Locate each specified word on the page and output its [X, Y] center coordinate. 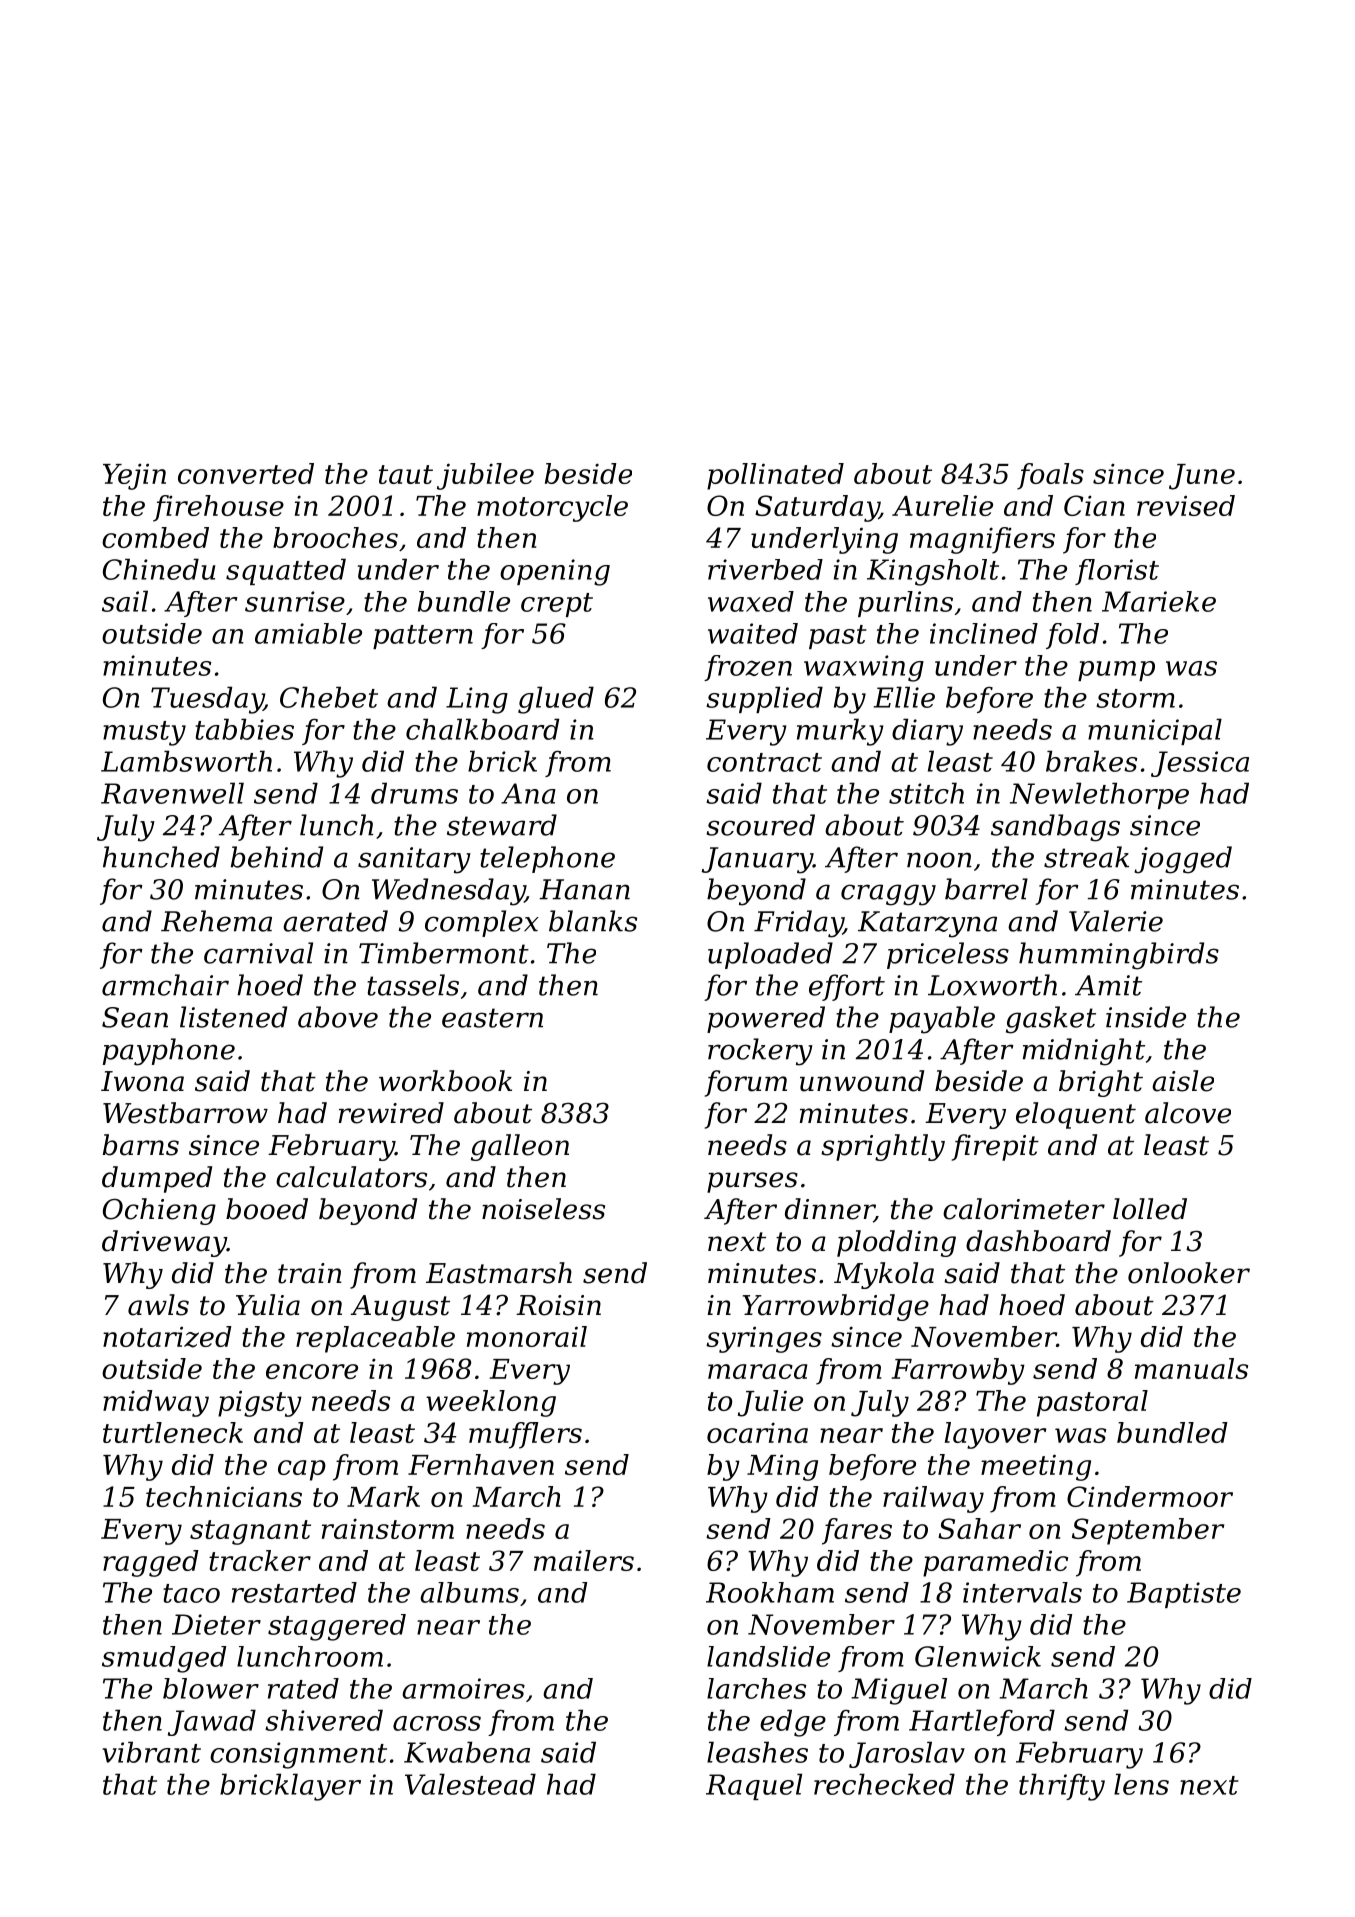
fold [1072, 636]
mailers [584, 1560]
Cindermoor [1150, 1496]
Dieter [216, 1624]
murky [840, 732]
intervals [1022, 1592]
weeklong [491, 1403]
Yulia [268, 1305]
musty [144, 733]
